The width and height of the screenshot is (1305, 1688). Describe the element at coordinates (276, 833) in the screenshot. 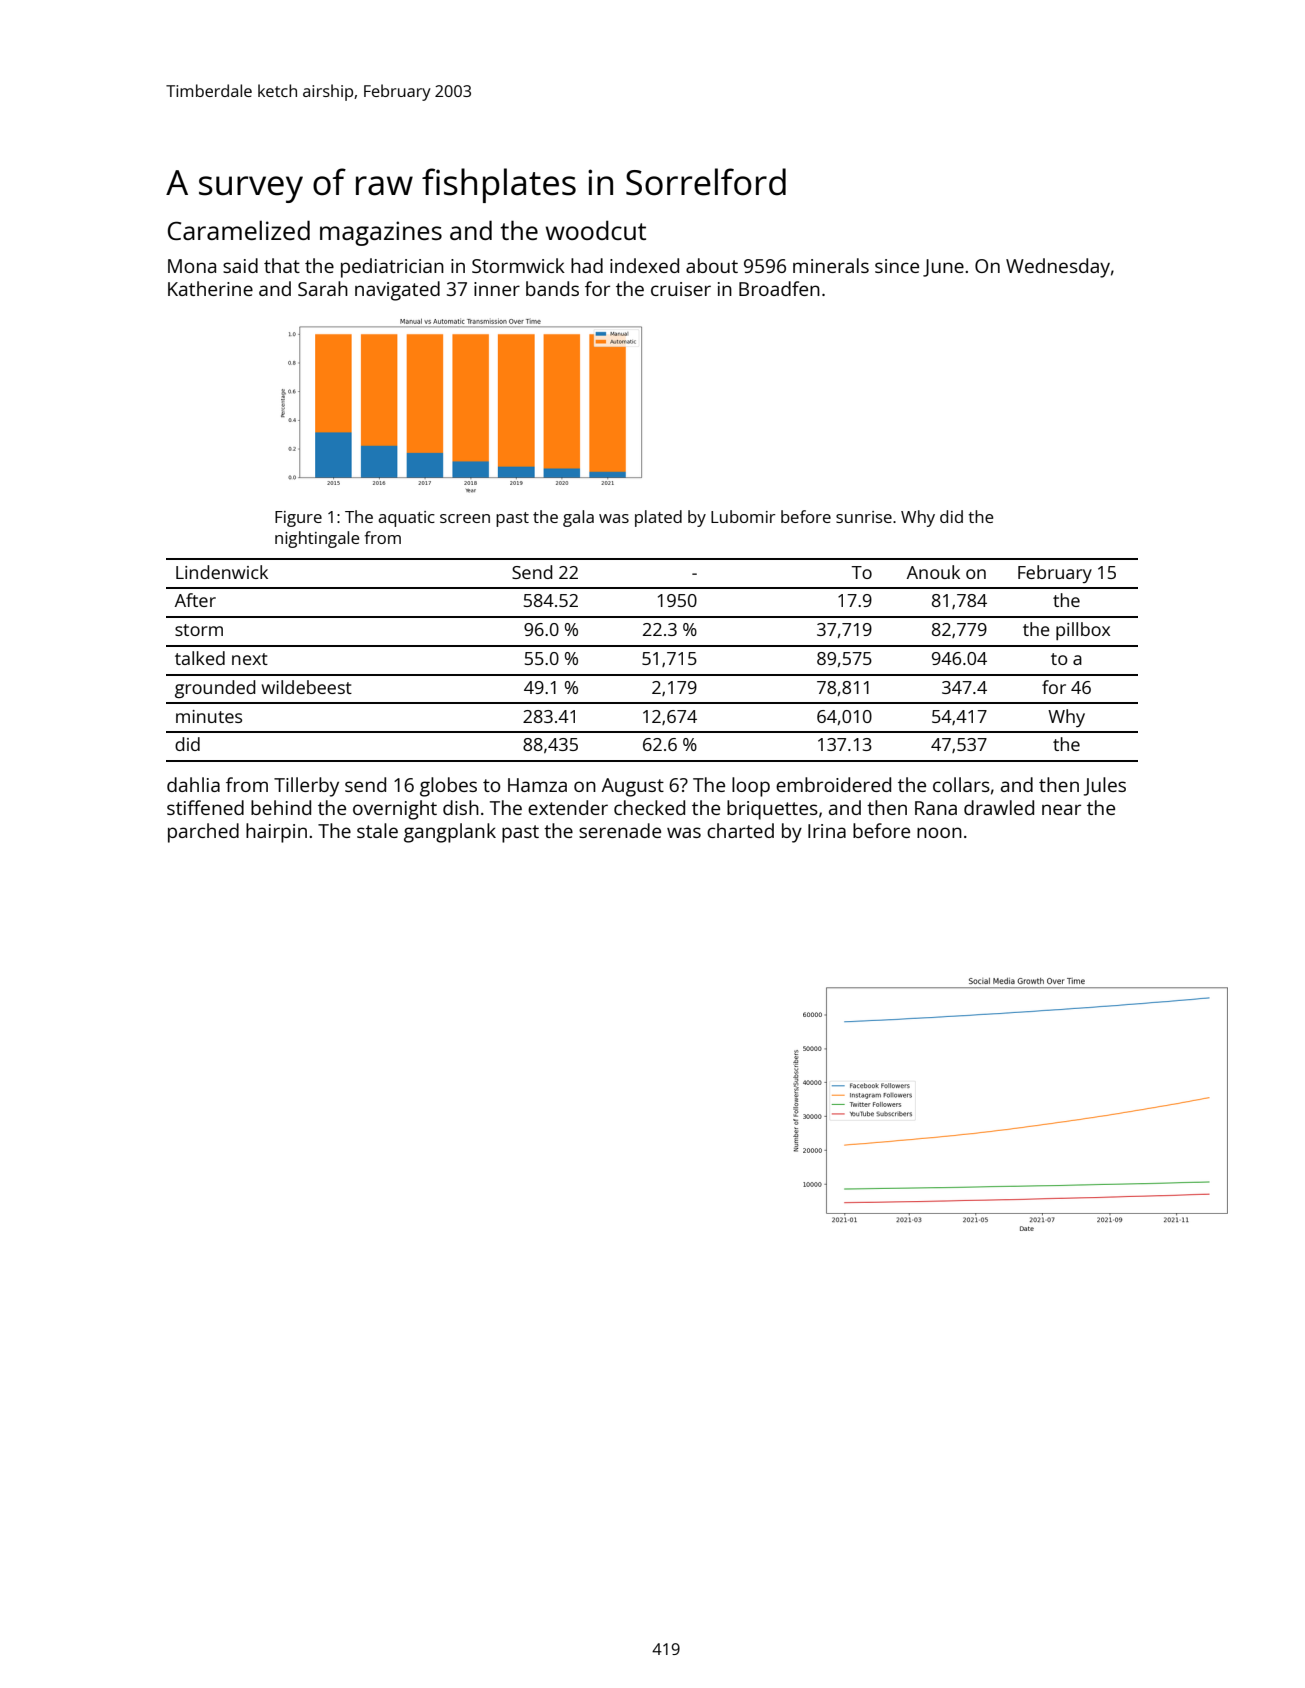

I see `hairpin` at that location.
